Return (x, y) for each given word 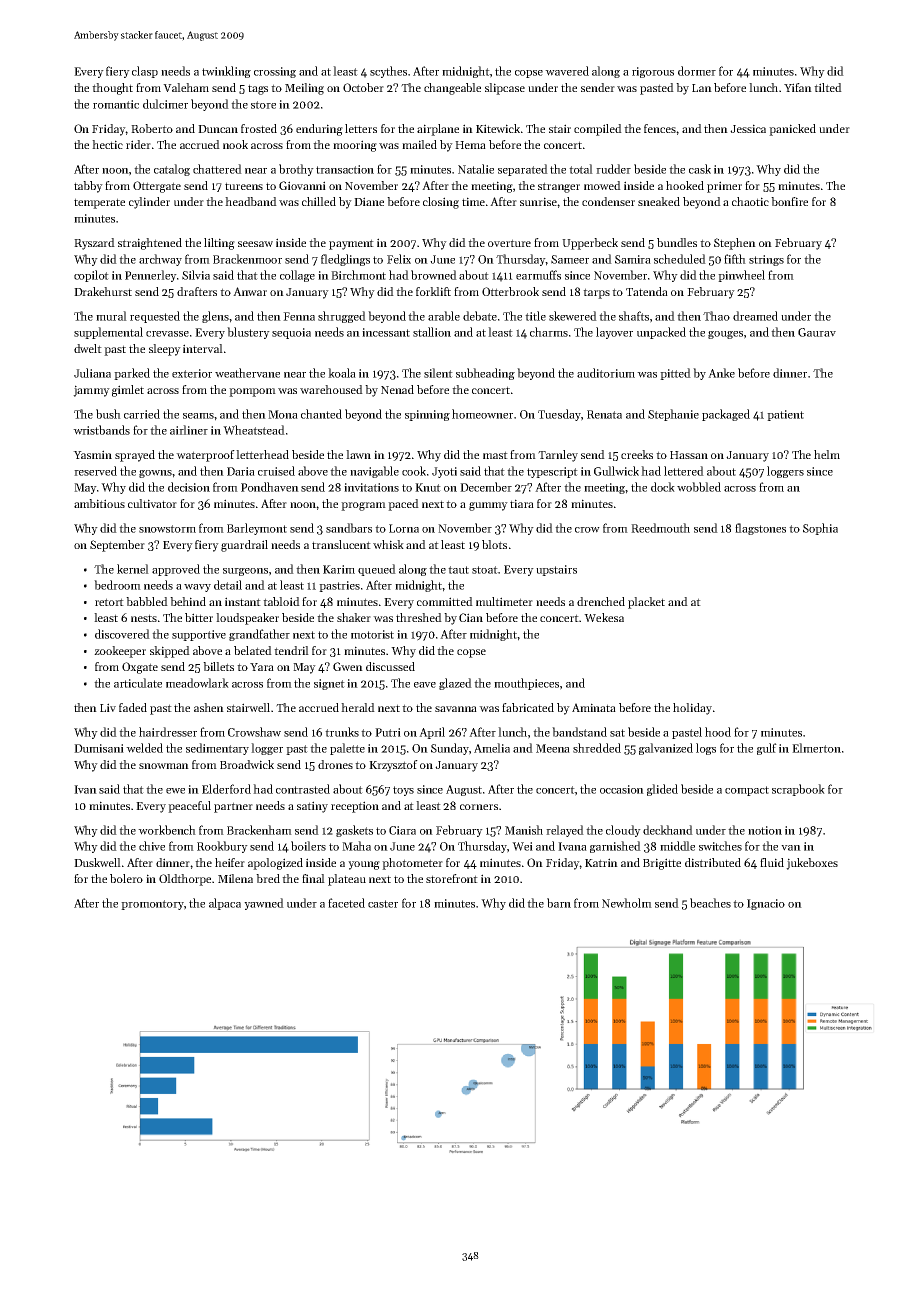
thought (112, 89)
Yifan (798, 87)
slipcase (505, 89)
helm (827, 454)
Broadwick (247, 764)
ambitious (99, 503)
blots (494, 544)
